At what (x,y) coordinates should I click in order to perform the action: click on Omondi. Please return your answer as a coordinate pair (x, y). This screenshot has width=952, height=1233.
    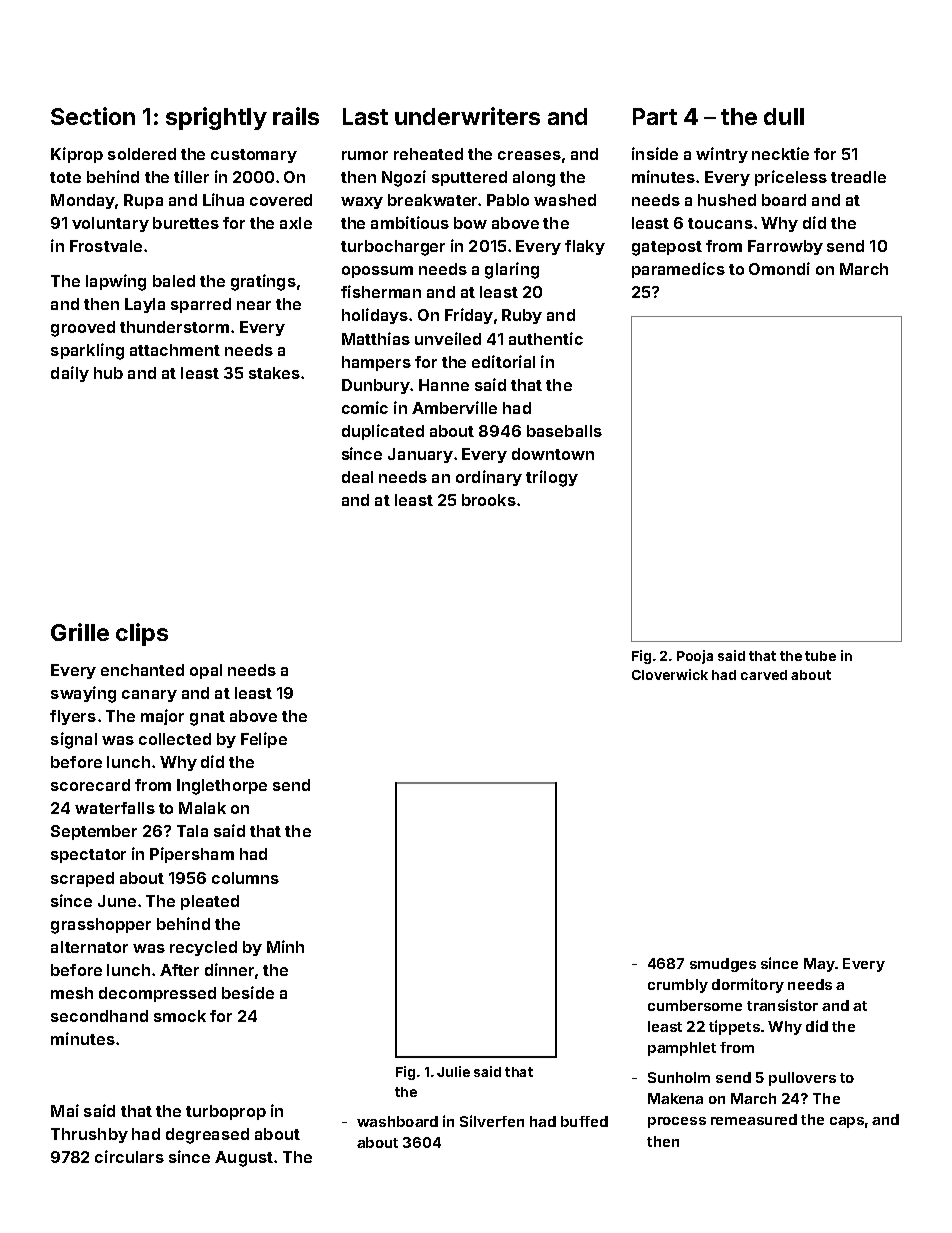
    Looking at the image, I should click on (779, 268).
